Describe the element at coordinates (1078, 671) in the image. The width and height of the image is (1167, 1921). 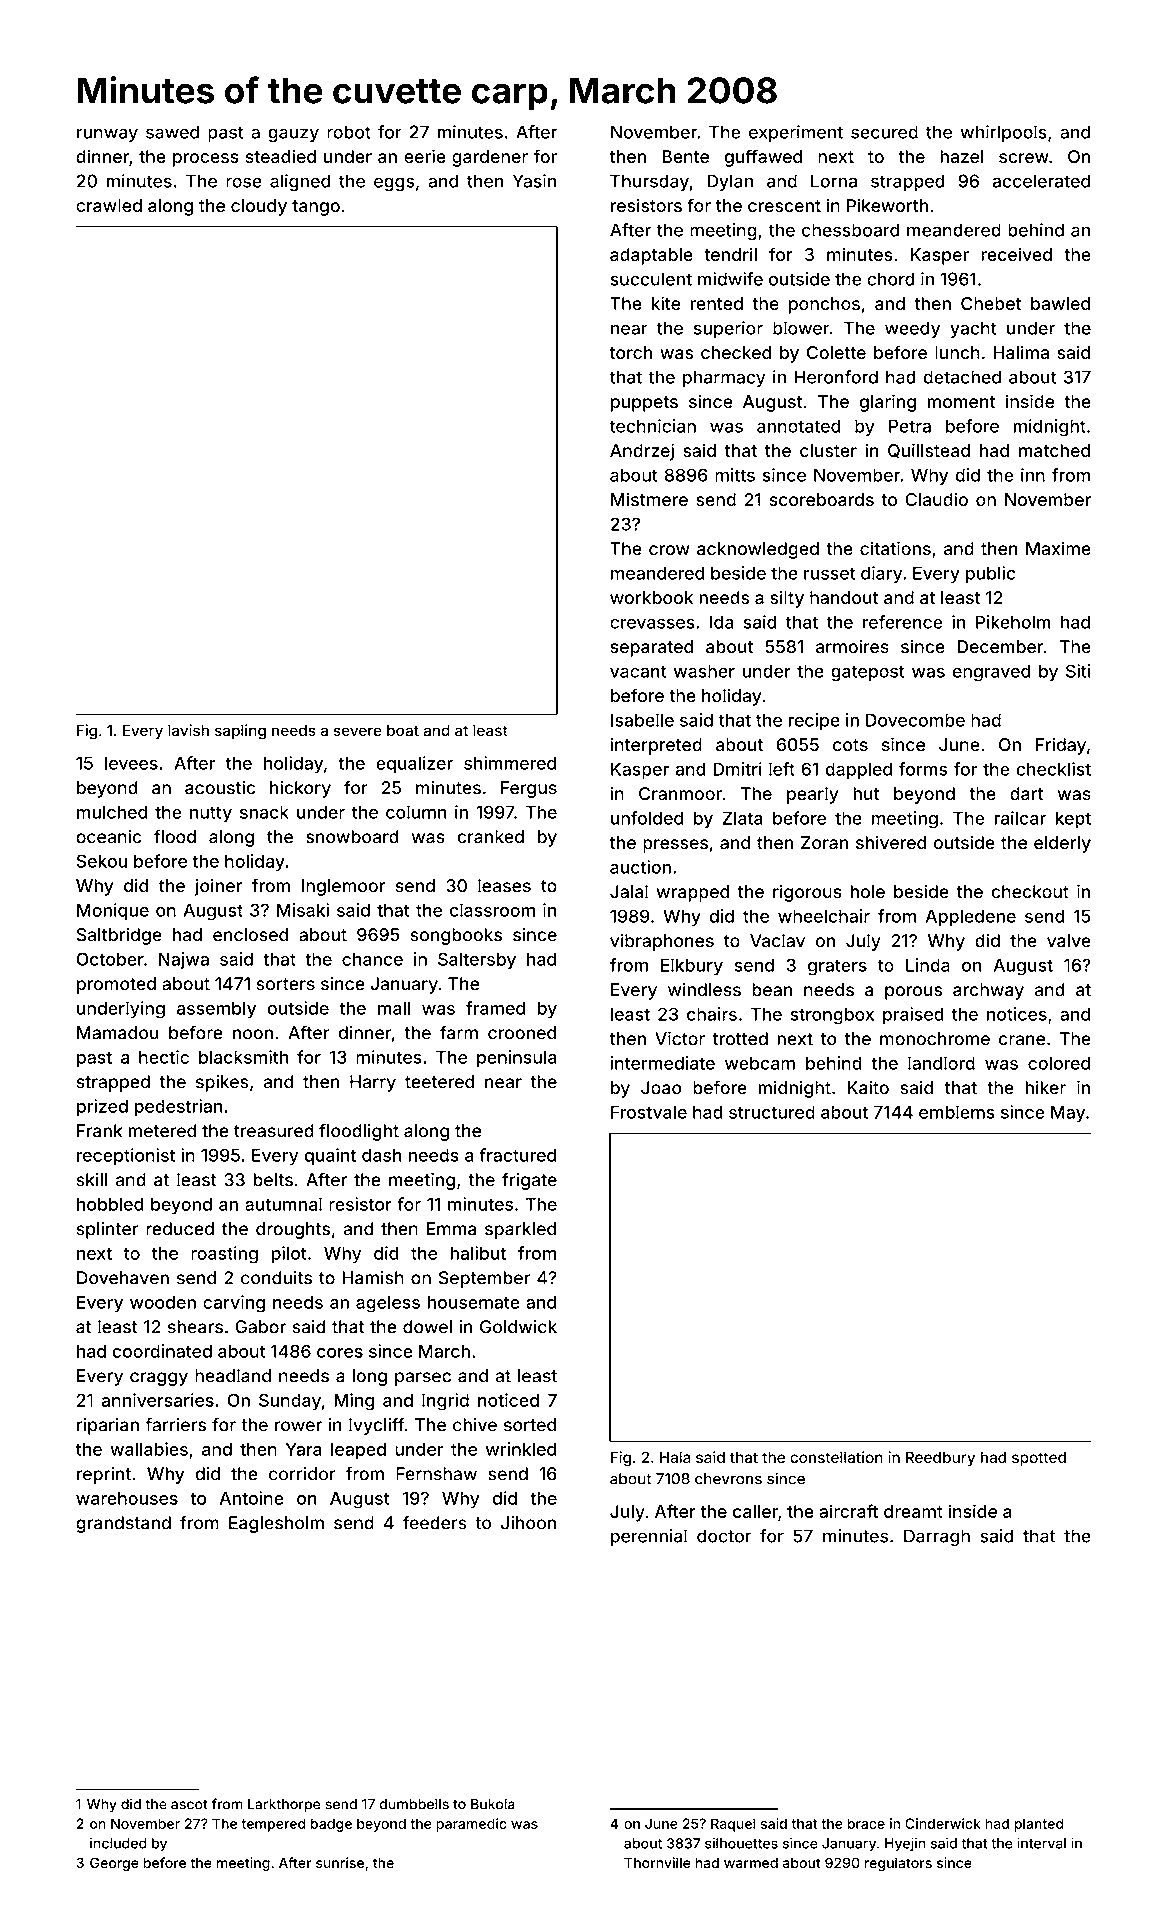
I see `Siti` at that location.
